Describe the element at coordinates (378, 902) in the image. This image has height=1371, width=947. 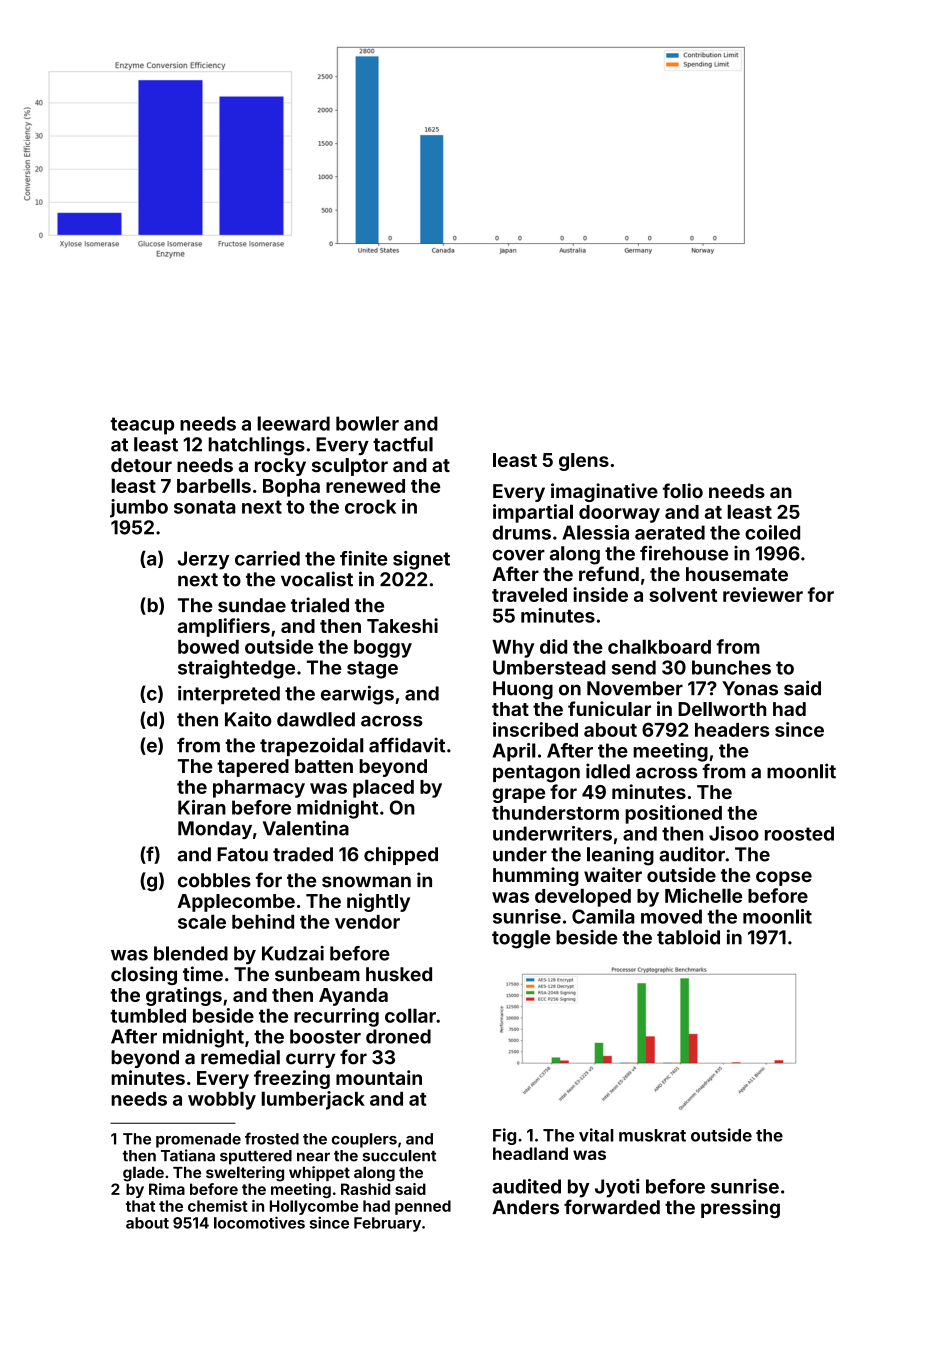
I see `nightly` at that location.
